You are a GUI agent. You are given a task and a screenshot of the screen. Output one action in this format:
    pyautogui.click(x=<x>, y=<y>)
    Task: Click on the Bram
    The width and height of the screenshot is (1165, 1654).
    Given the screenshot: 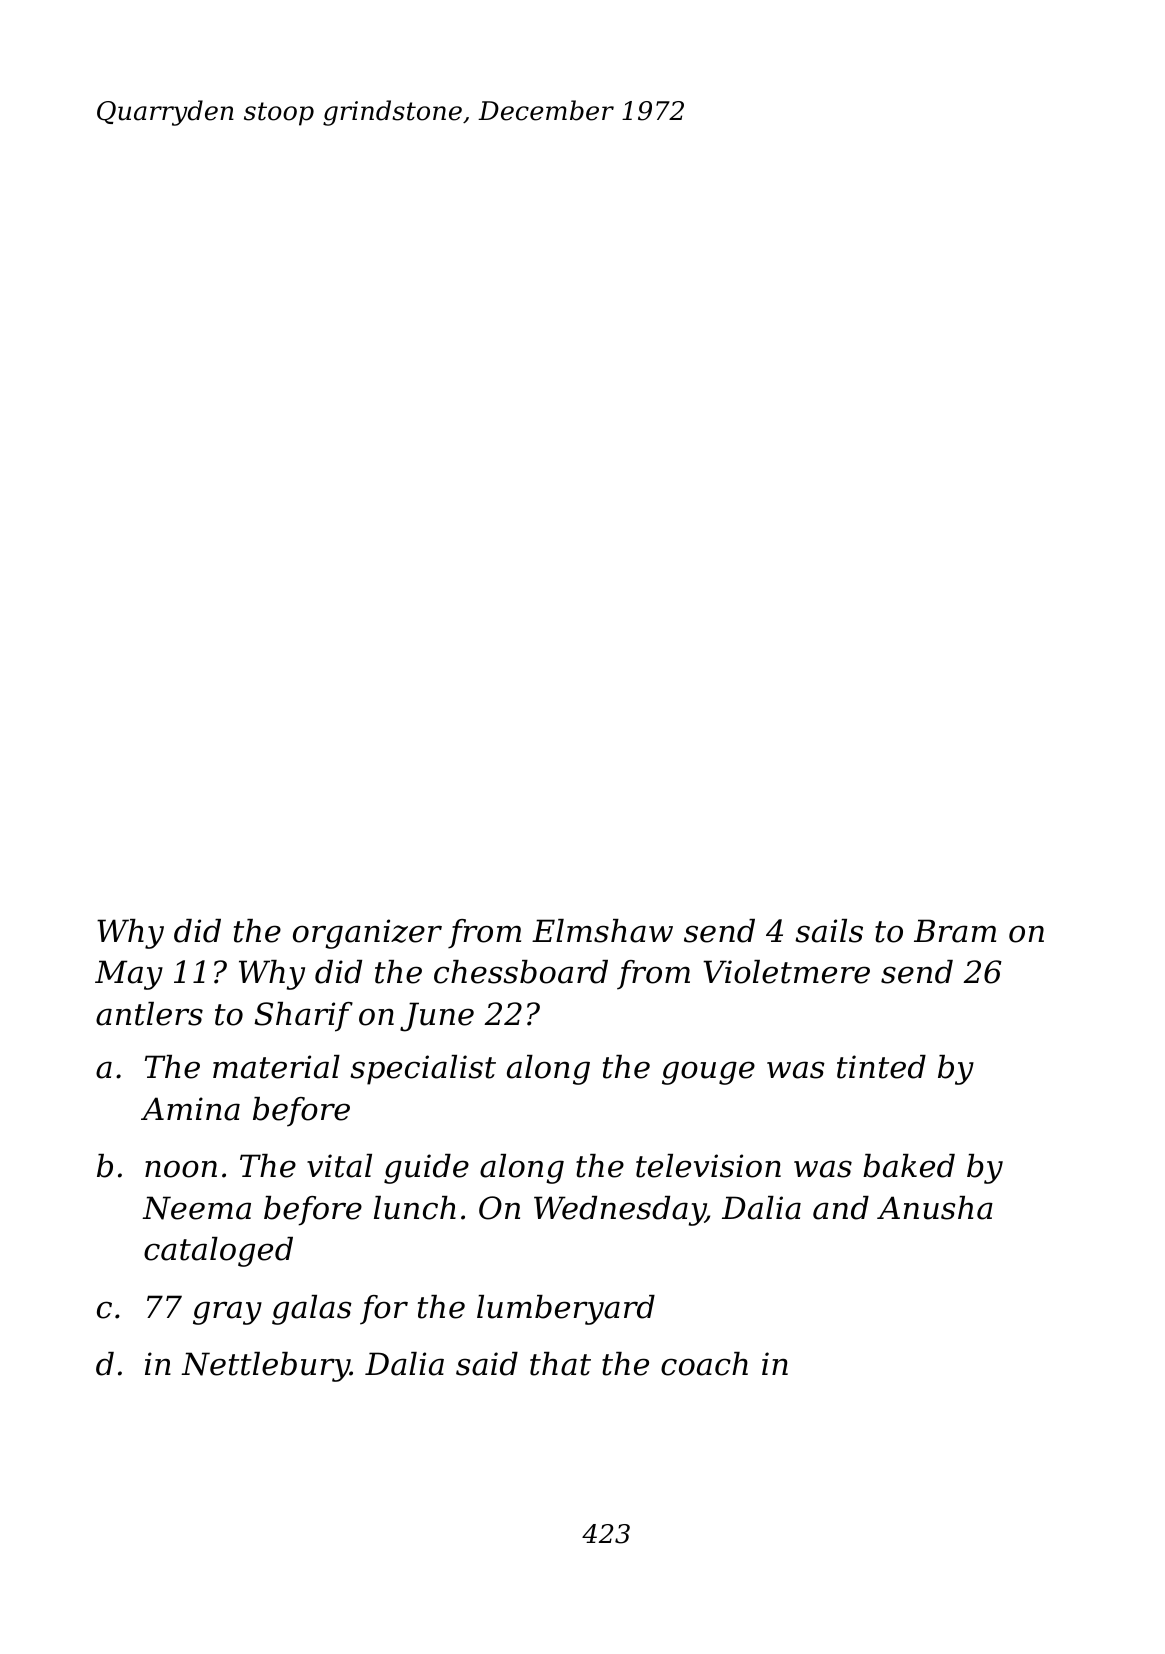 What is the action you would take?
    pyautogui.click(x=955, y=931)
